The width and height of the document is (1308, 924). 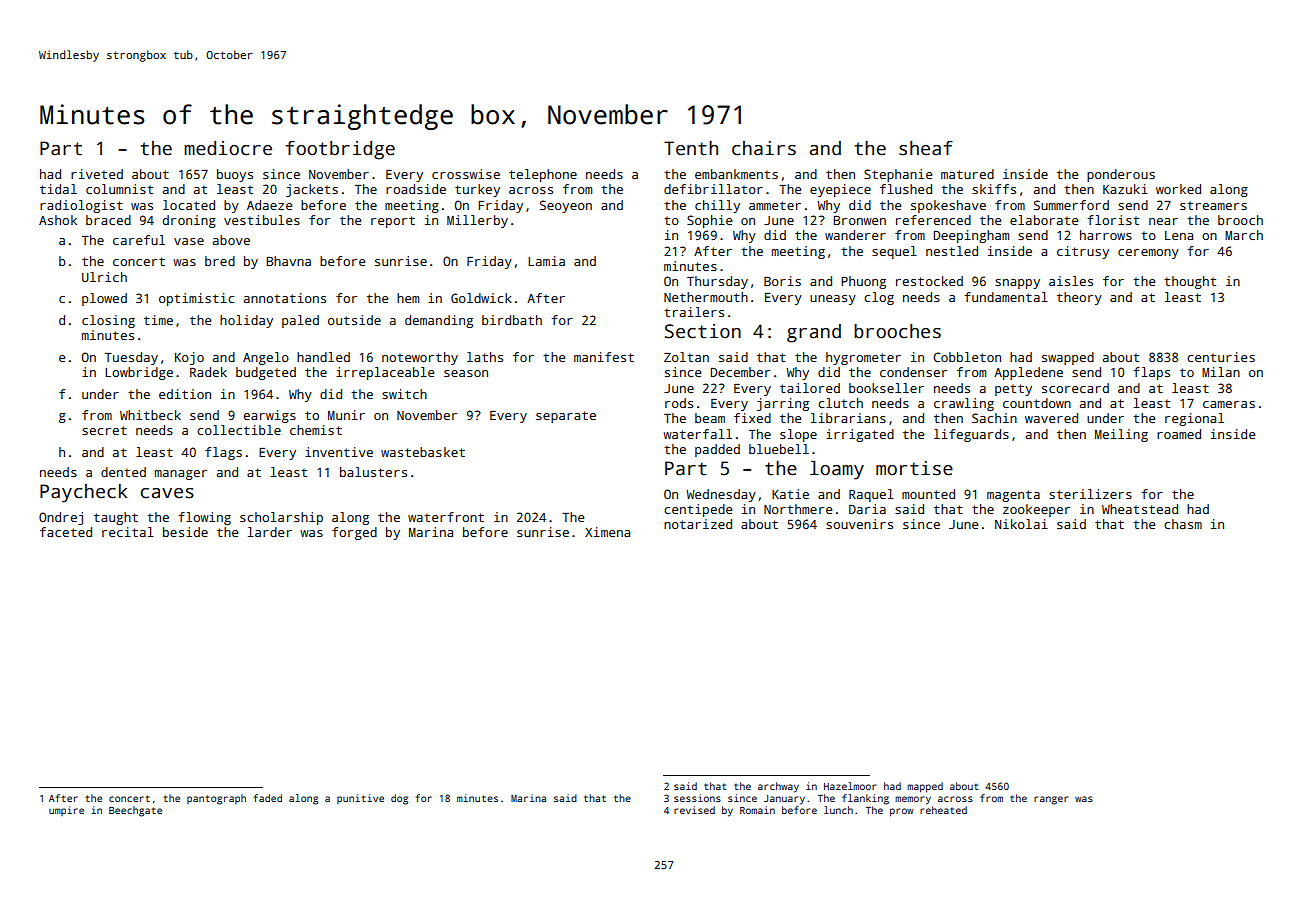 What do you see at coordinates (262, 220) in the document?
I see `vestibules` at bounding box center [262, 220].
